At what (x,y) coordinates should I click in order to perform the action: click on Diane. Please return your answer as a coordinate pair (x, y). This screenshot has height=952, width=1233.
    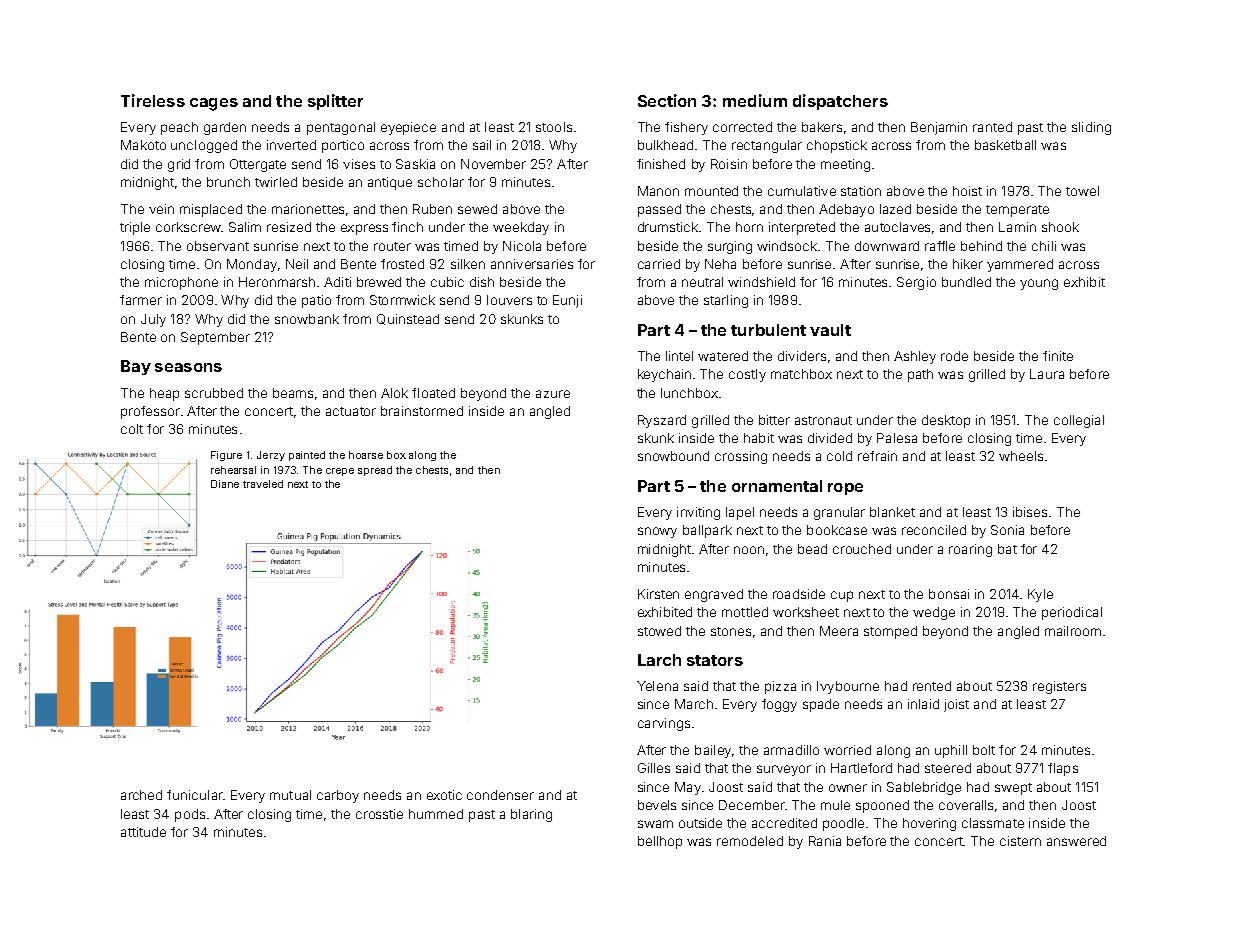
    Looking at the image, I should click on (225, 484).
